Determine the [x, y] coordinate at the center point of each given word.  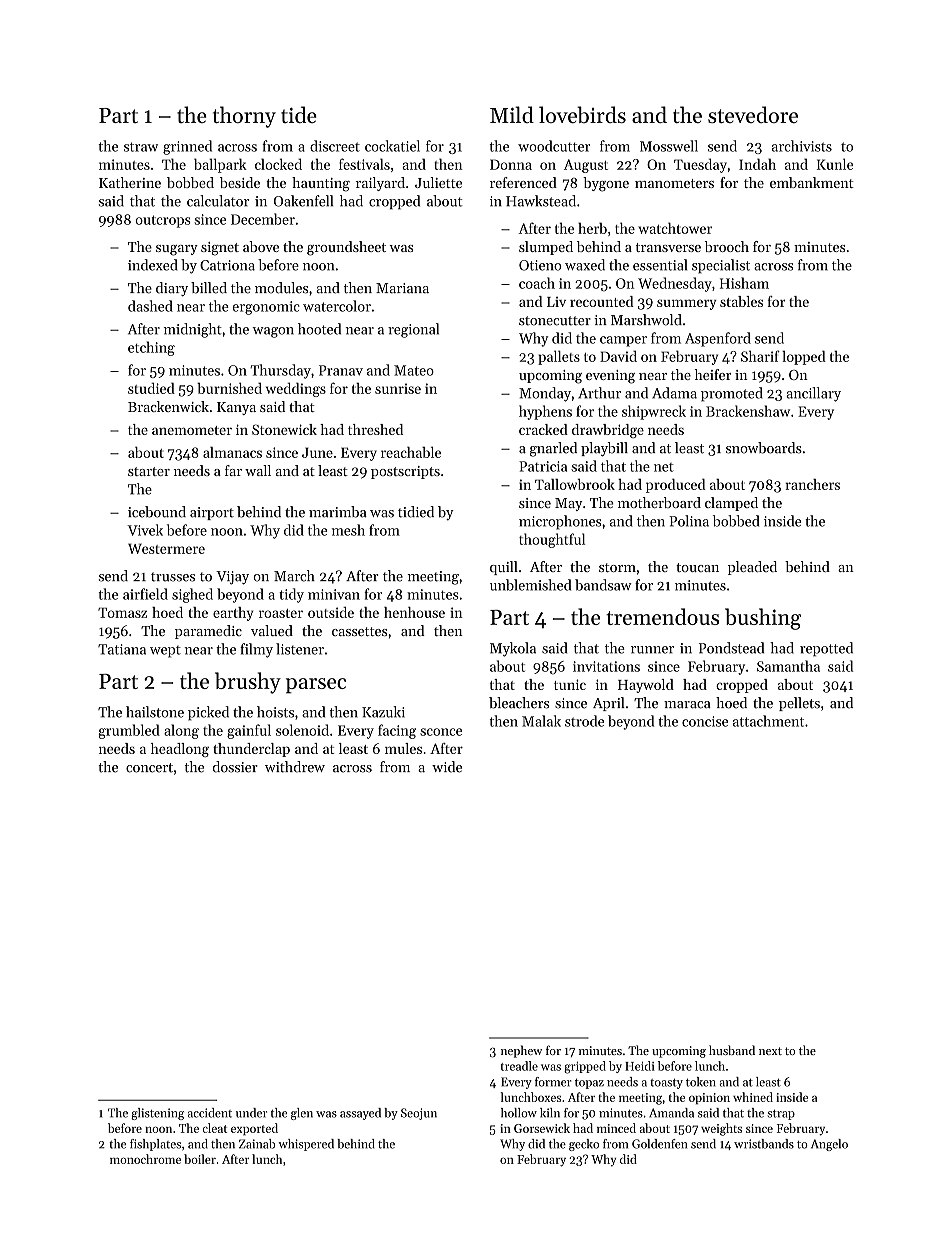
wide [447, 767]
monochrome [145, 1159]
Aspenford [718, 339]
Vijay [232, 578]
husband [732, 1050]
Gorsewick [542, 1128]
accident [210, 1113]
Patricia [543, 466]
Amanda [671, 1113]
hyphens [545, 412]
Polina [689, 521]
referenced [523, 182]
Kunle [835, 164]
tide [299, 114]
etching [151, 348]
